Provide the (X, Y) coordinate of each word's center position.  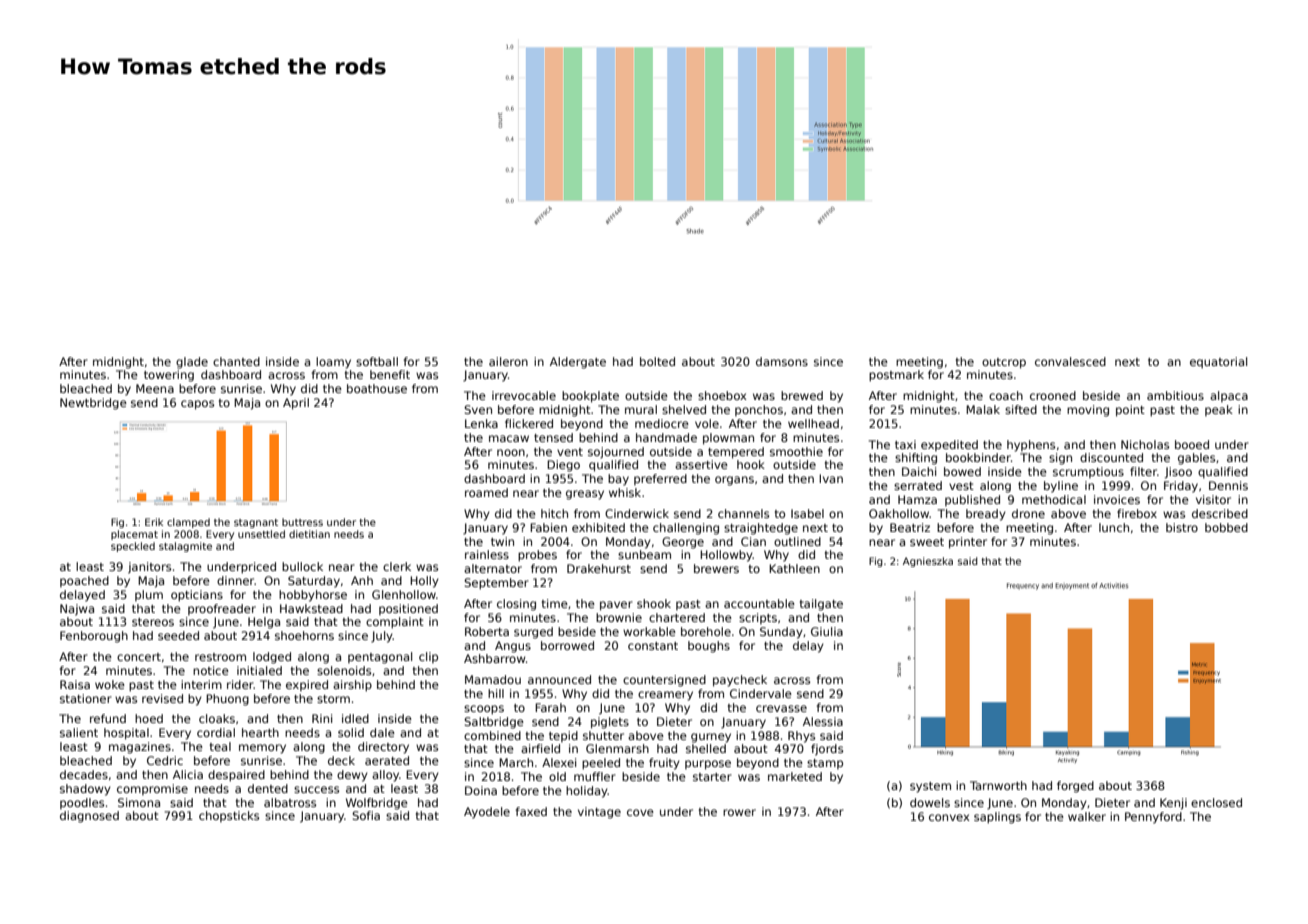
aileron (508, 361)
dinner (236, 580)
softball (377, 361)
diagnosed (89, 817)
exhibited (598, 527)
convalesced (1070, 361)
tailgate (821, 605)
